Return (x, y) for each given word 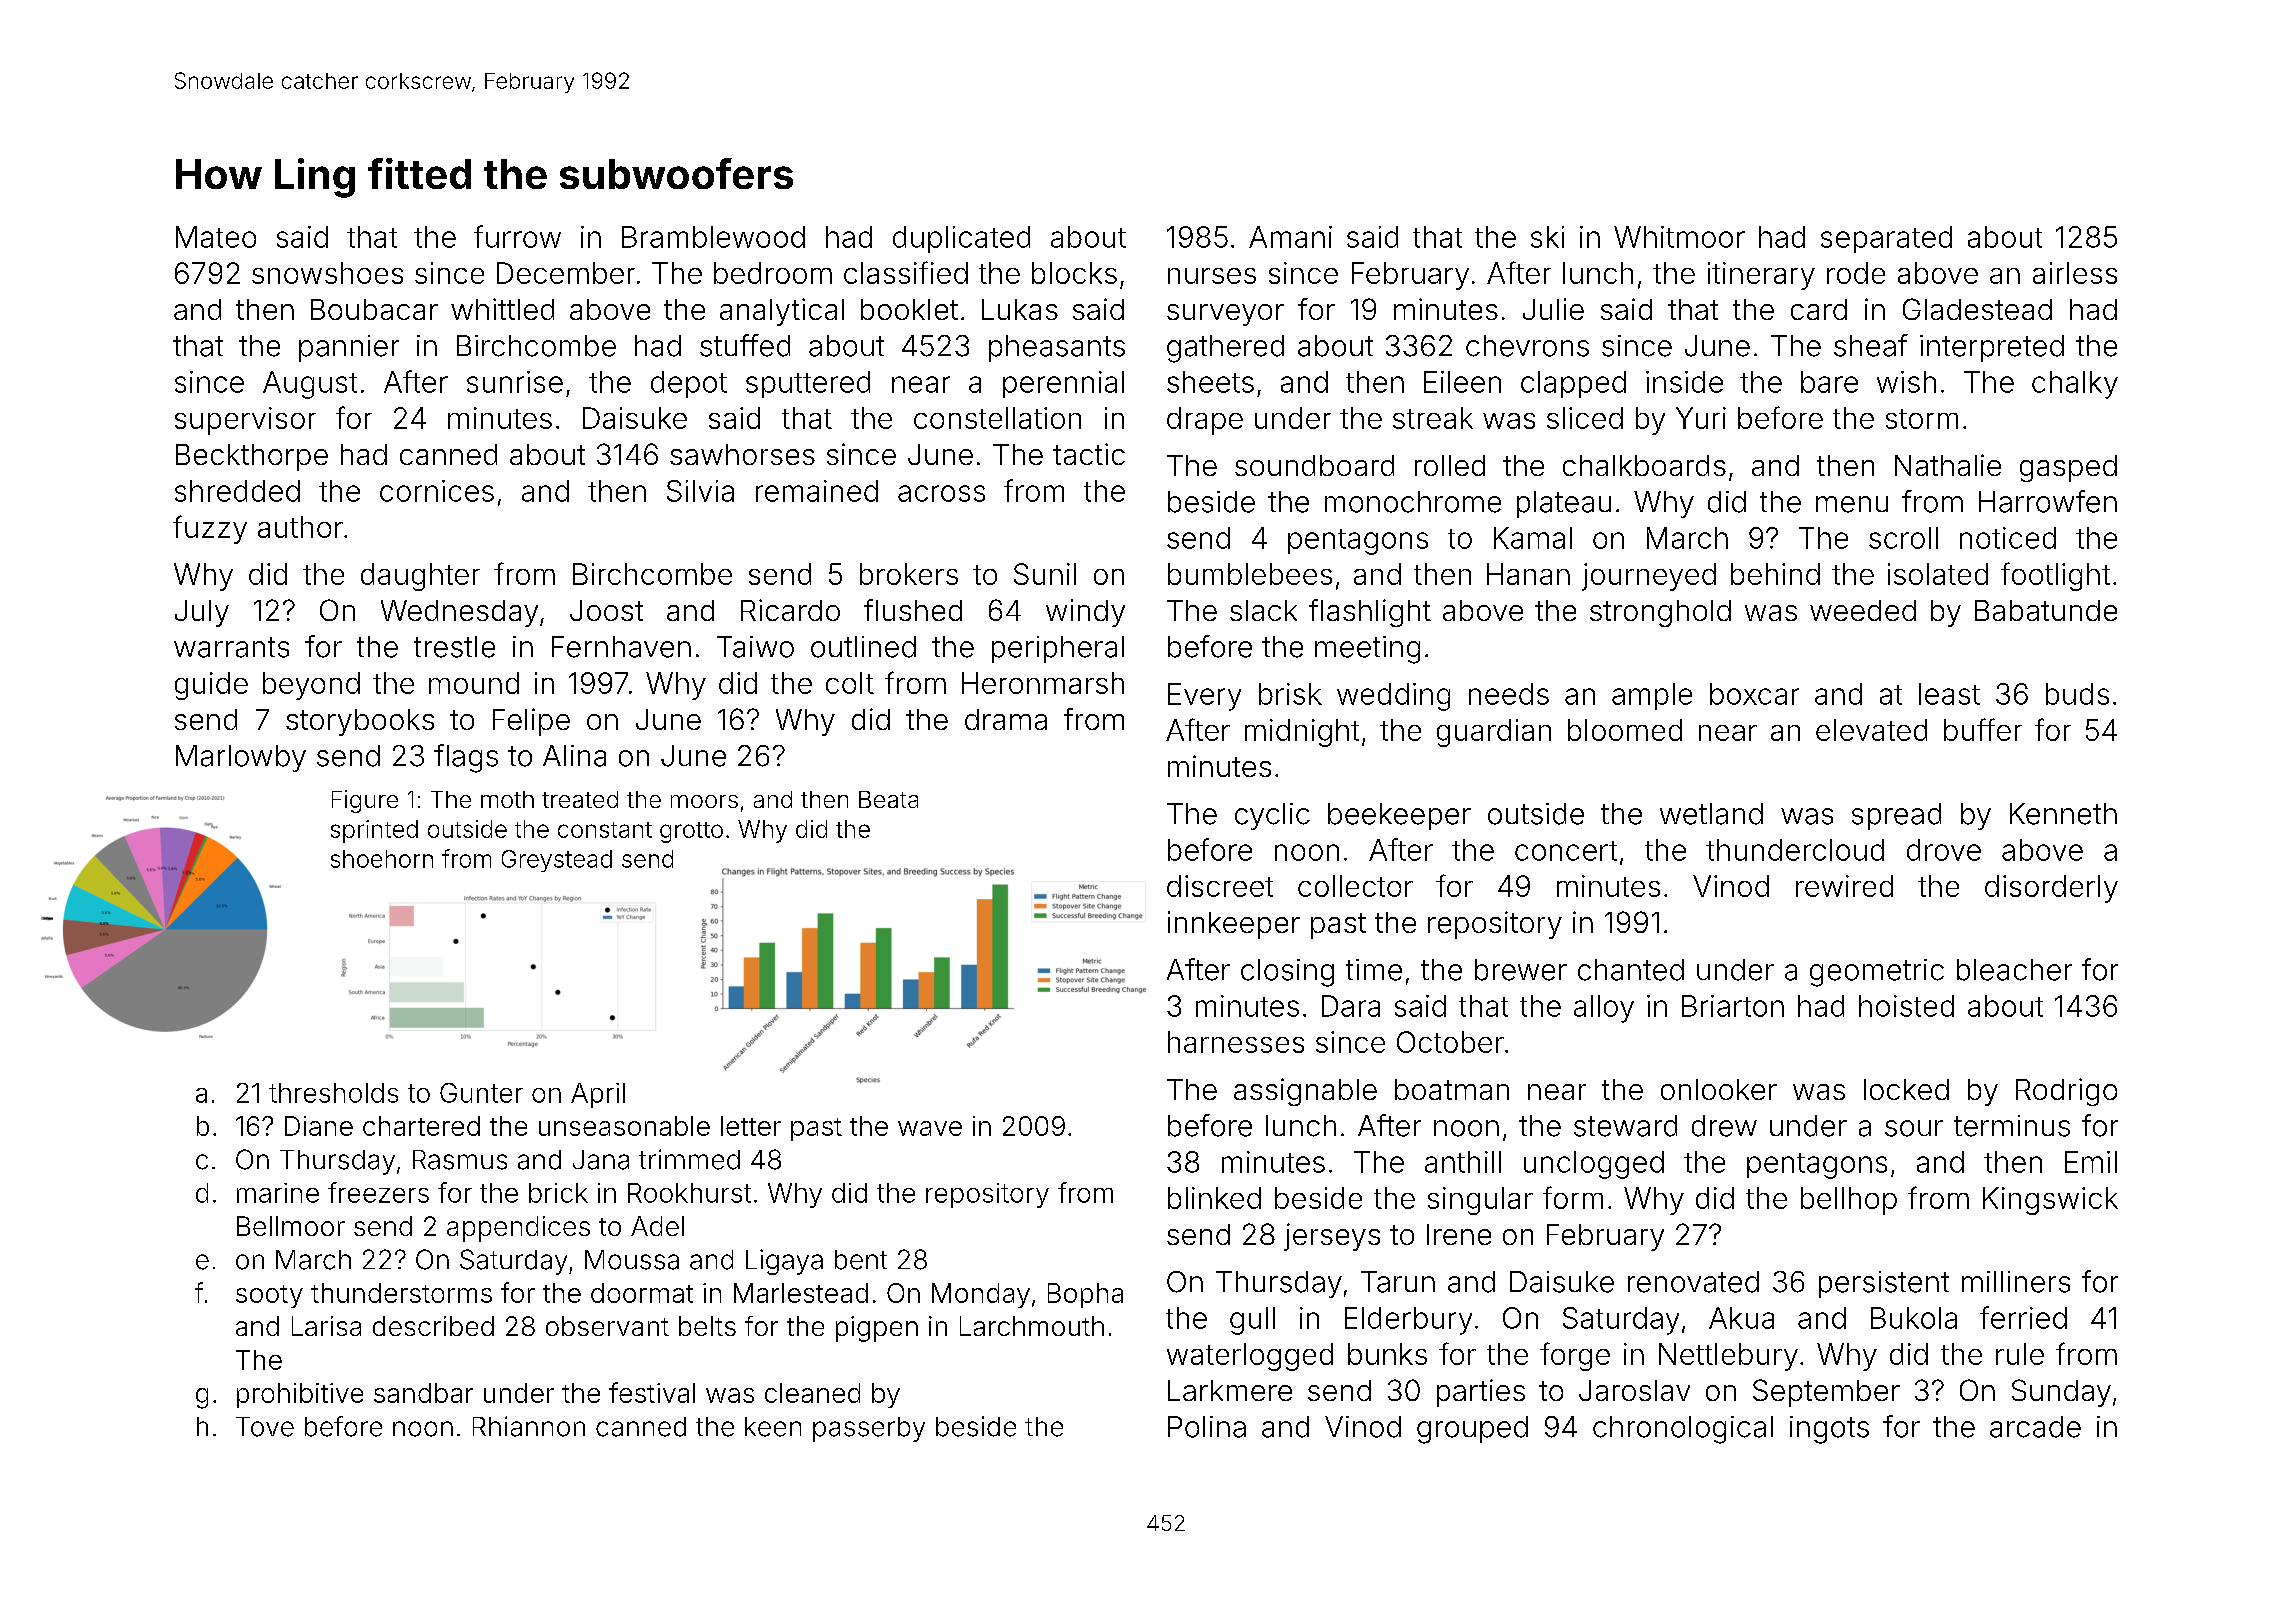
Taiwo (755, 647)
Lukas (1020, 309)
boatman (1452, 1089)
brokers (909, 574)
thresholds (333, 1093)
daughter (420, 577)
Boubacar (374, 309)
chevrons (1527, 346)
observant (607, 1326)
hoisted (1906, 1006)
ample (1652, 696)
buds (2077, 694)
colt (850, 683)
